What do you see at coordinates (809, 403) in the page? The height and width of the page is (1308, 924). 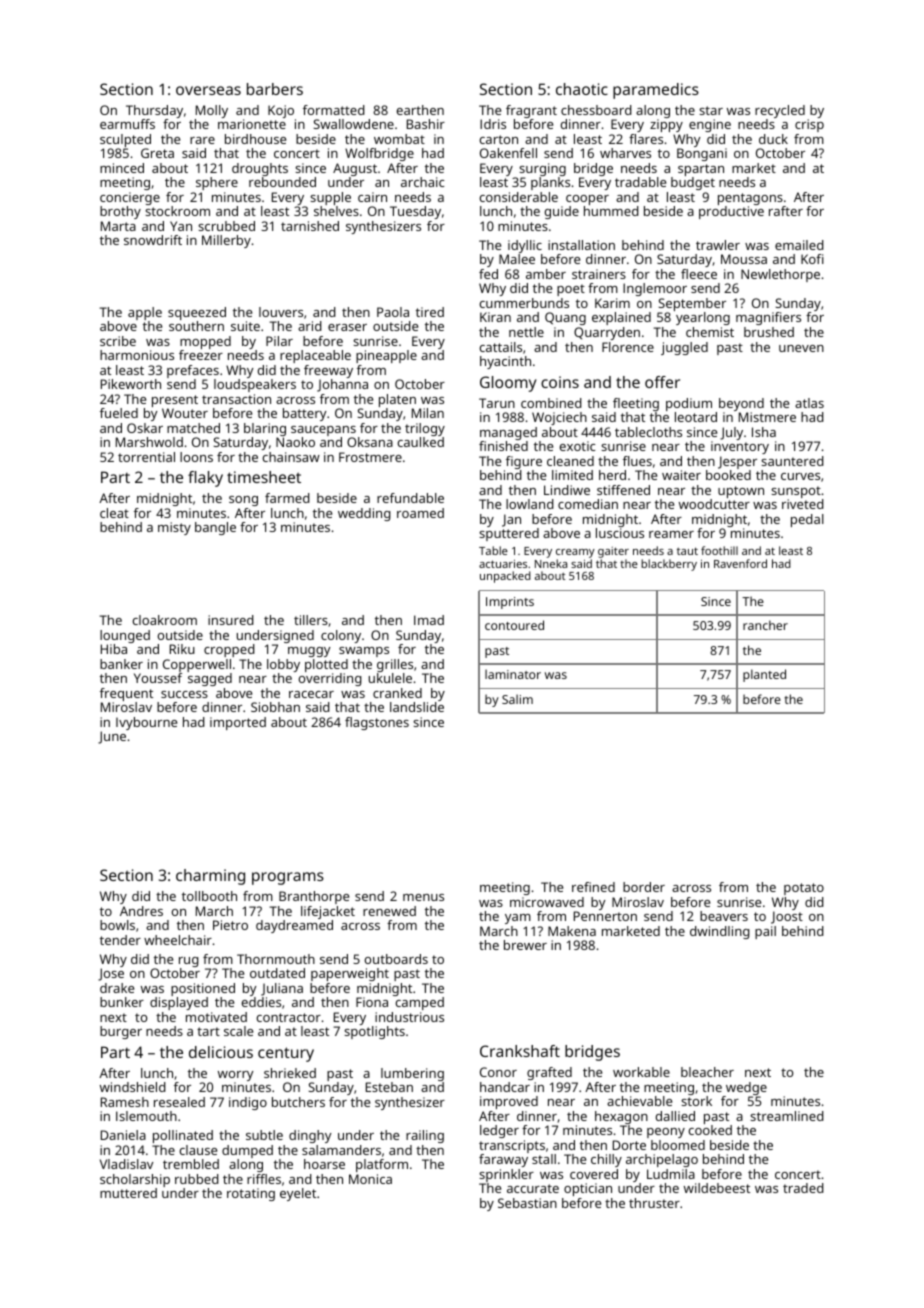 I see `atlas` at bounding box center [809, 403].
